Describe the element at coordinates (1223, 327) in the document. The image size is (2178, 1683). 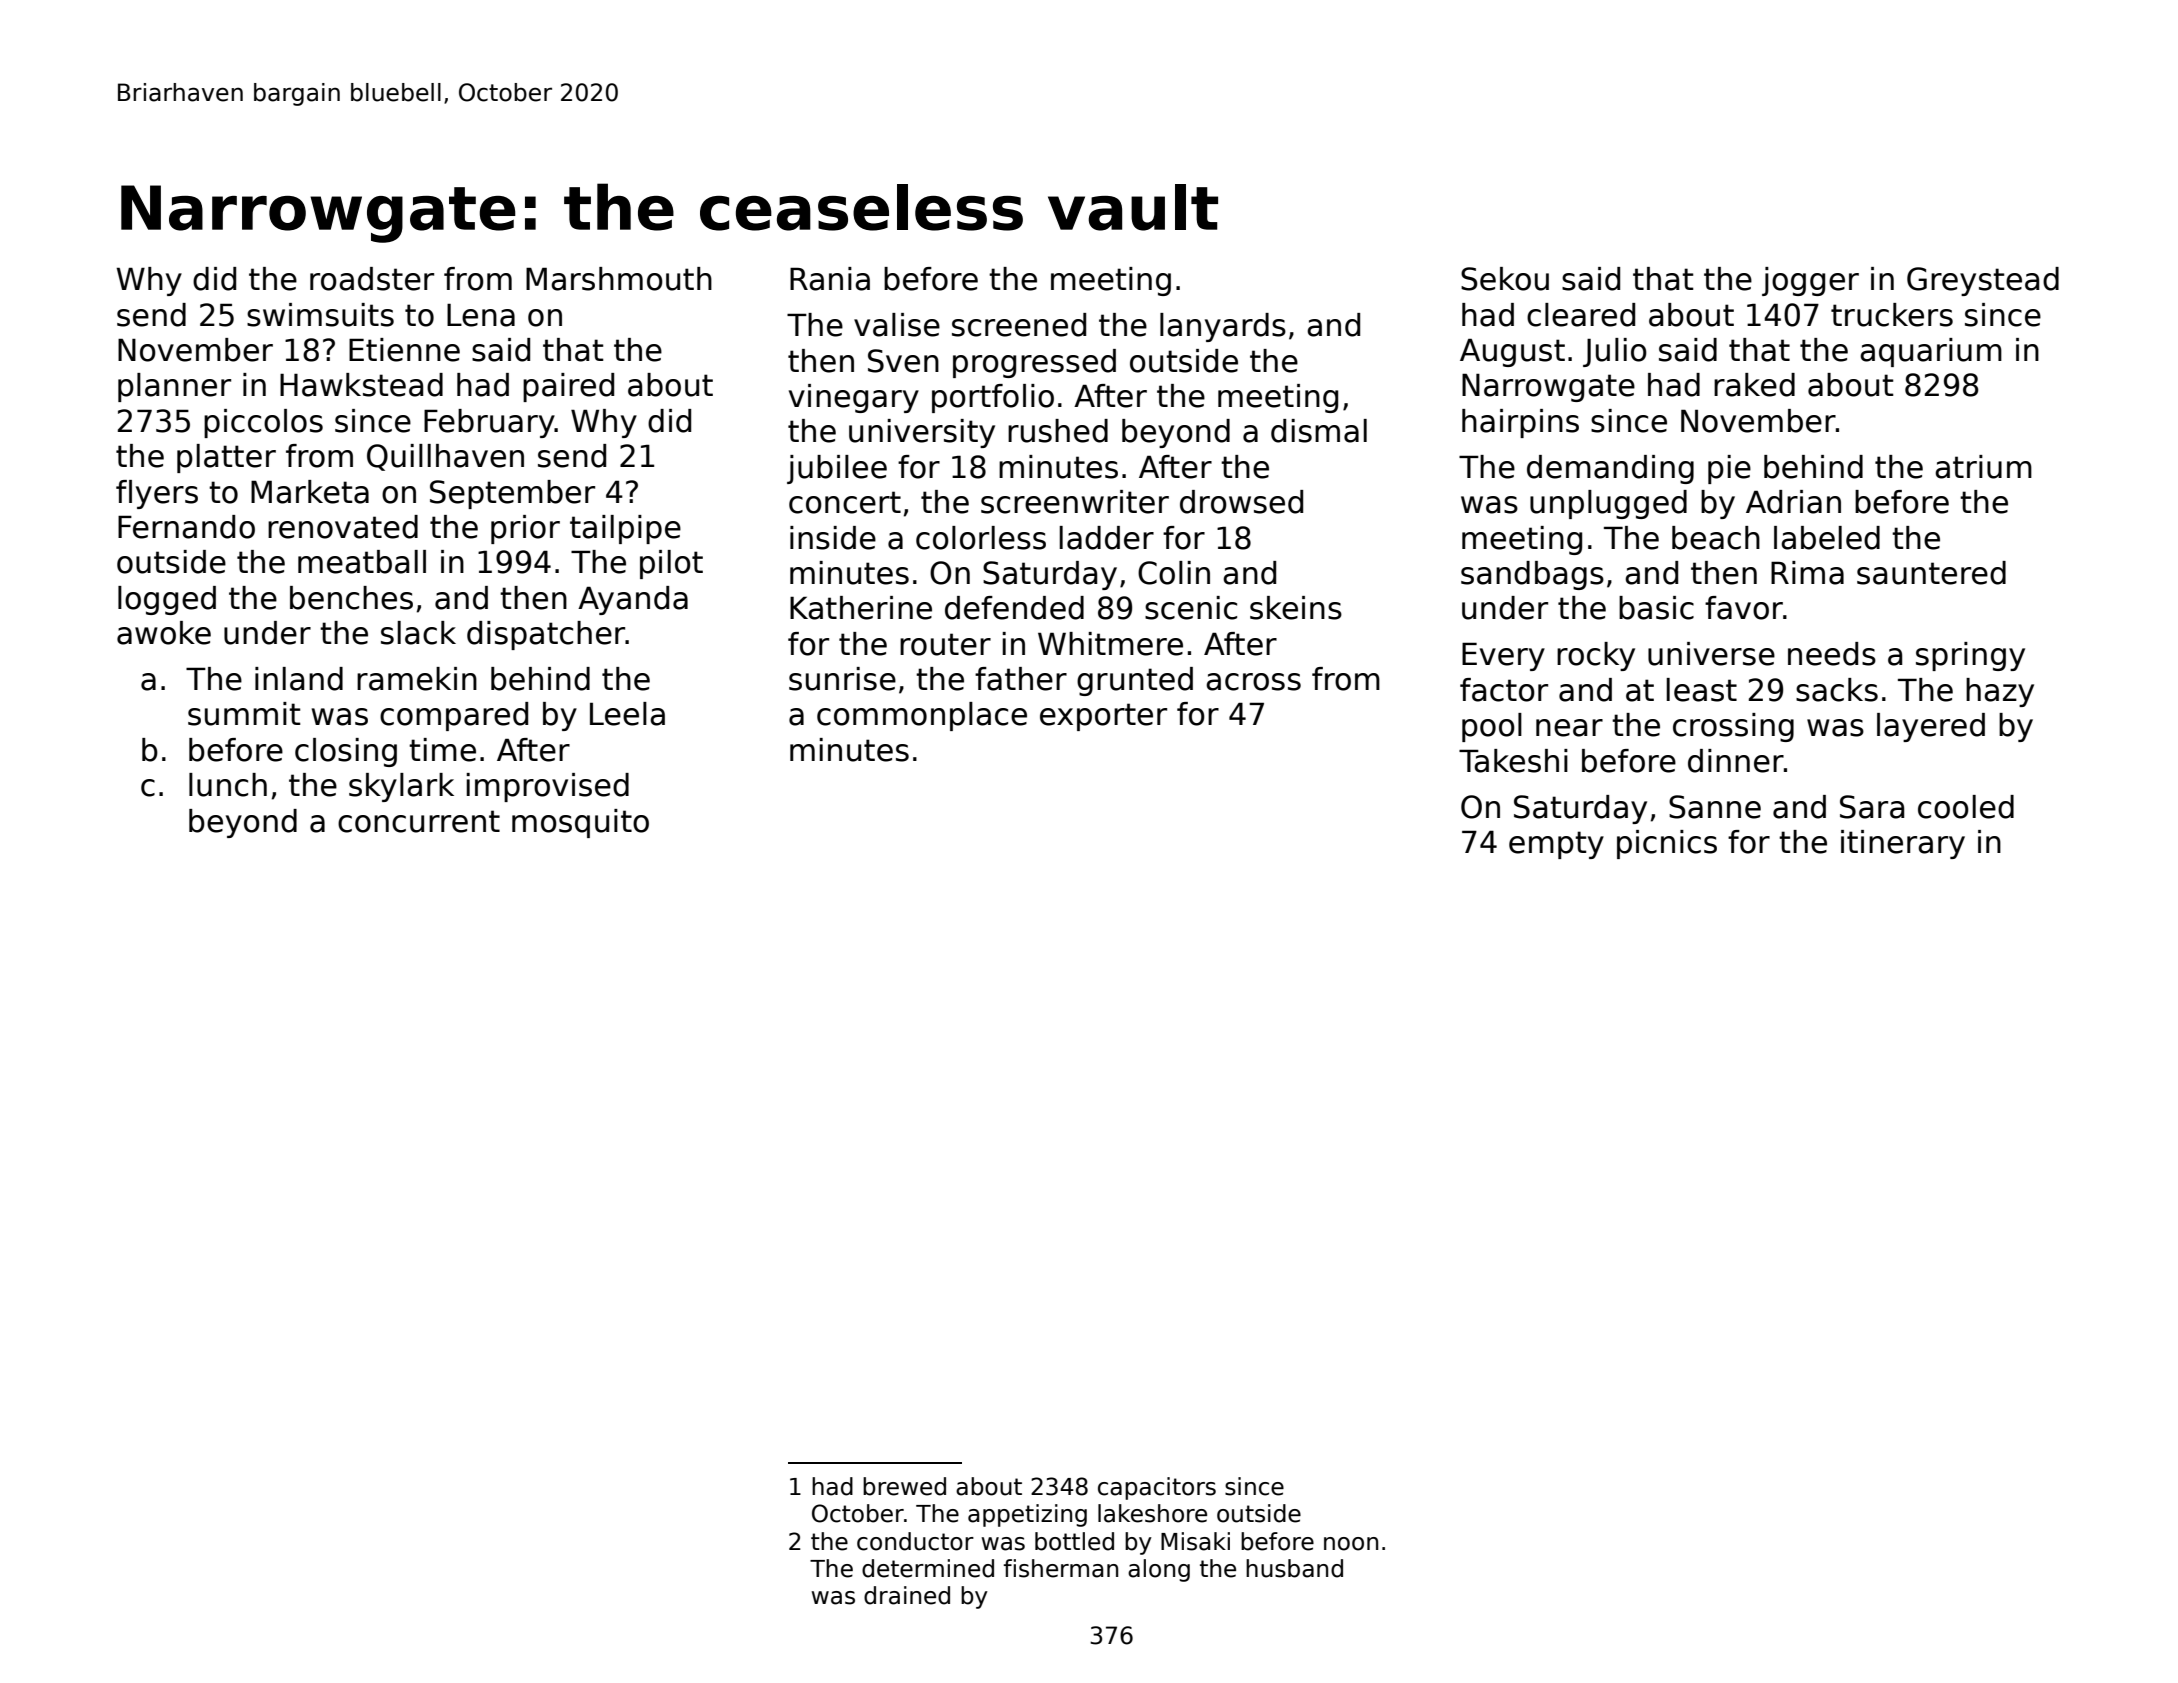
I see `lanyards` at that location.
